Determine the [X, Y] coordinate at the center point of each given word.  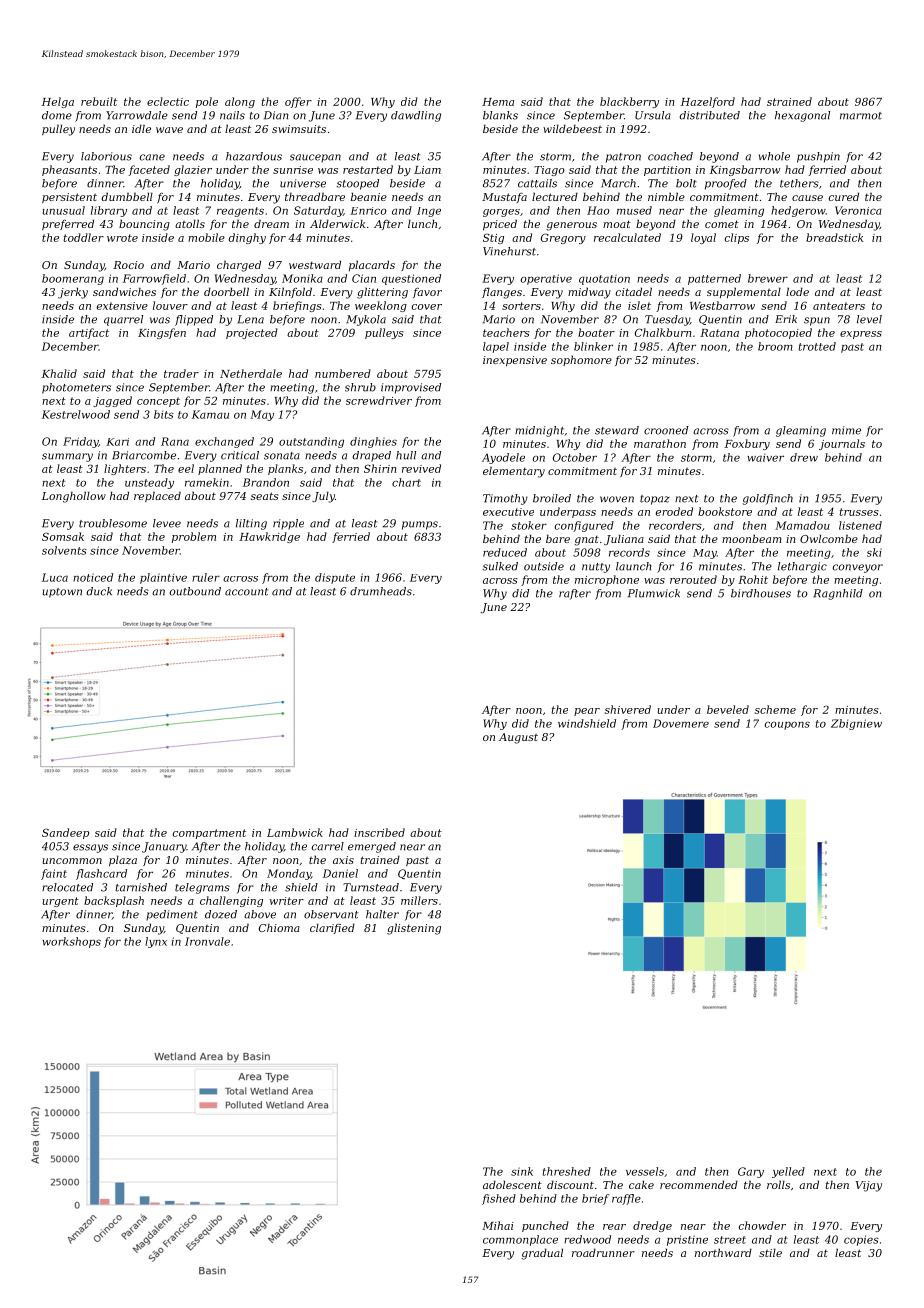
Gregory [563, 238]
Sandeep [65, 833]
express [861, 335]
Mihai [498, 1225]
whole [774, 156]
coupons [787, 725]
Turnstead [371, 887]
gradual [542, 1254]
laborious [106, 156]
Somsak [63, 536]
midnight [539, 431]
